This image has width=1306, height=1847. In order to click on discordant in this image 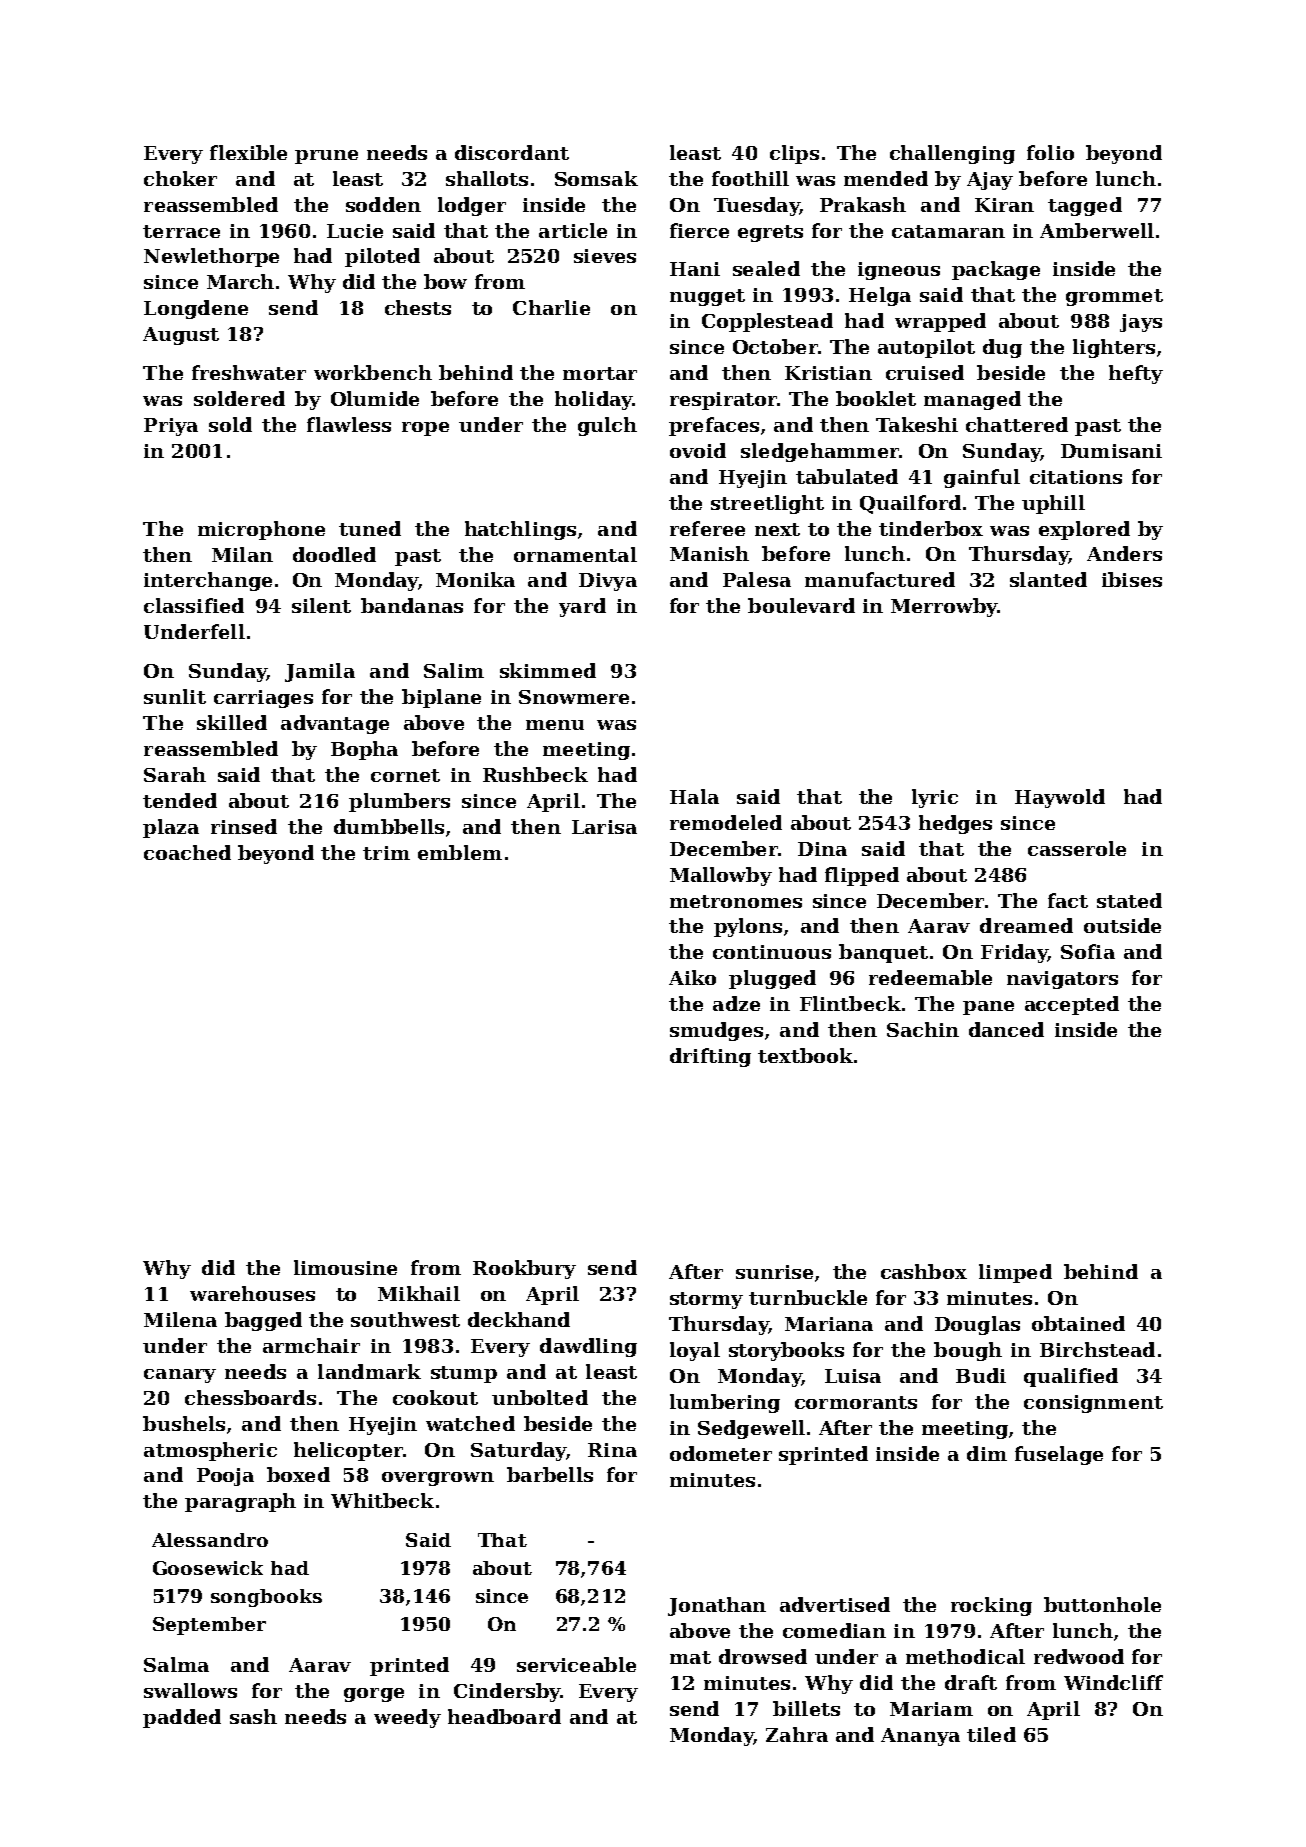, I will do `click(512, 152)`.
